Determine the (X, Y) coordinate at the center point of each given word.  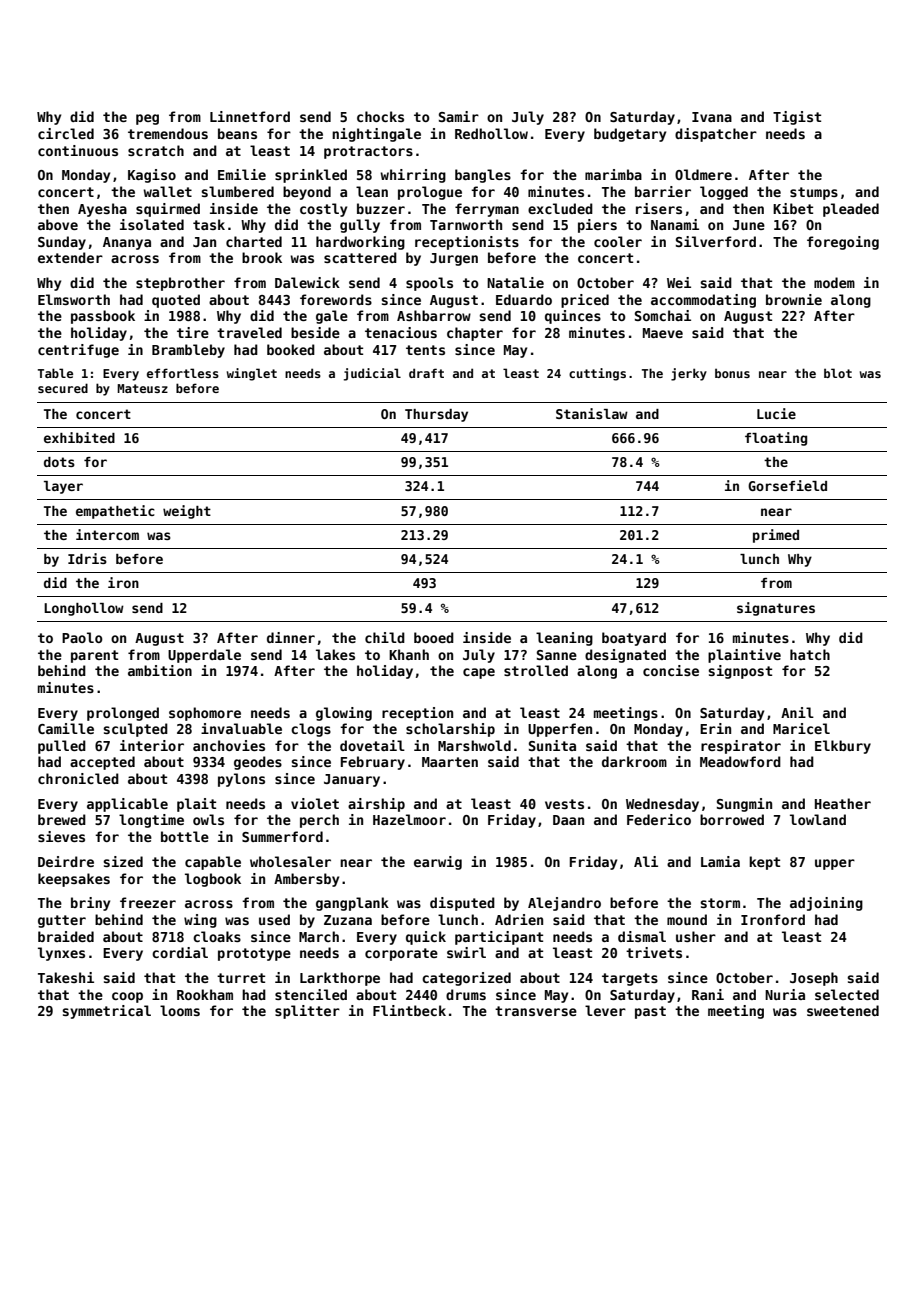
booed (434, 637)
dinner (291, 637)
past (650, 1012)
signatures (776, 609)
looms (180, 1010)
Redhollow (491, 133)
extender (70, 257)
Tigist (797, 118)
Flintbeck (409, 1010)
